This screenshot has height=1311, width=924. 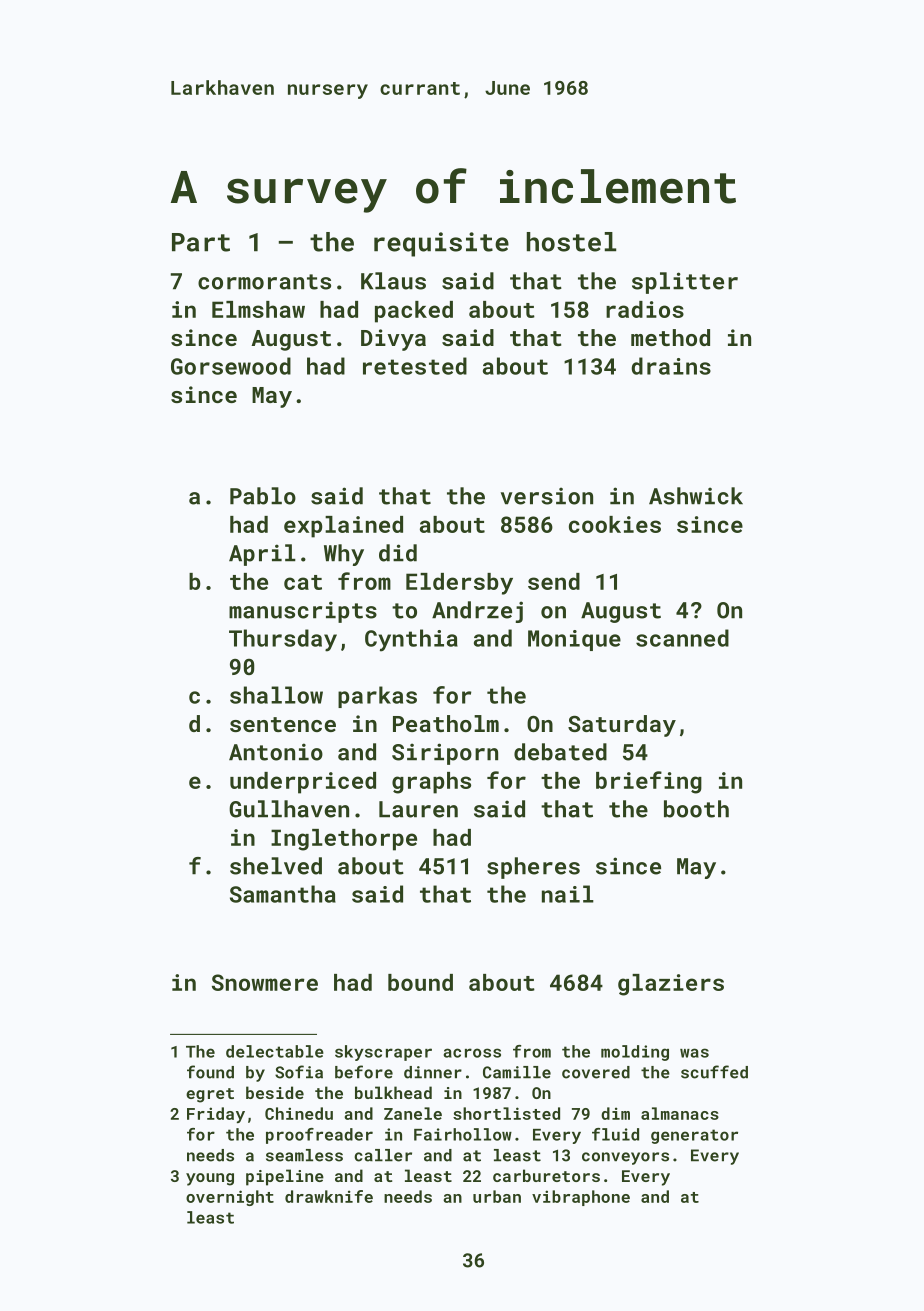 What do you see at coordinates (571, 242) in the screenshot?
I see `hostel` at bounding box center [571, 242].
